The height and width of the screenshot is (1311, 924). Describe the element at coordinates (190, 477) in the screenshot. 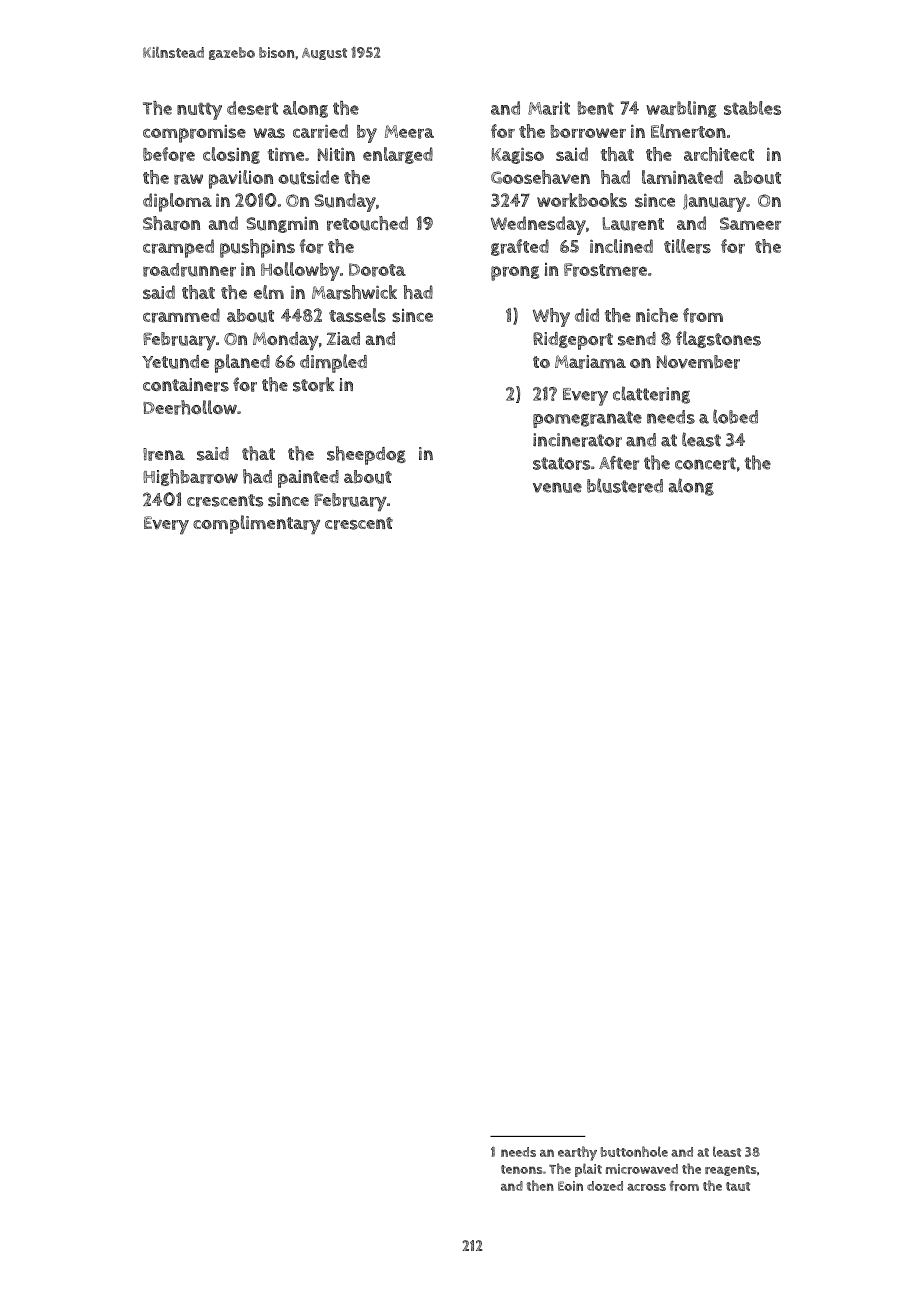

I see `Highbarrow` at that location.
